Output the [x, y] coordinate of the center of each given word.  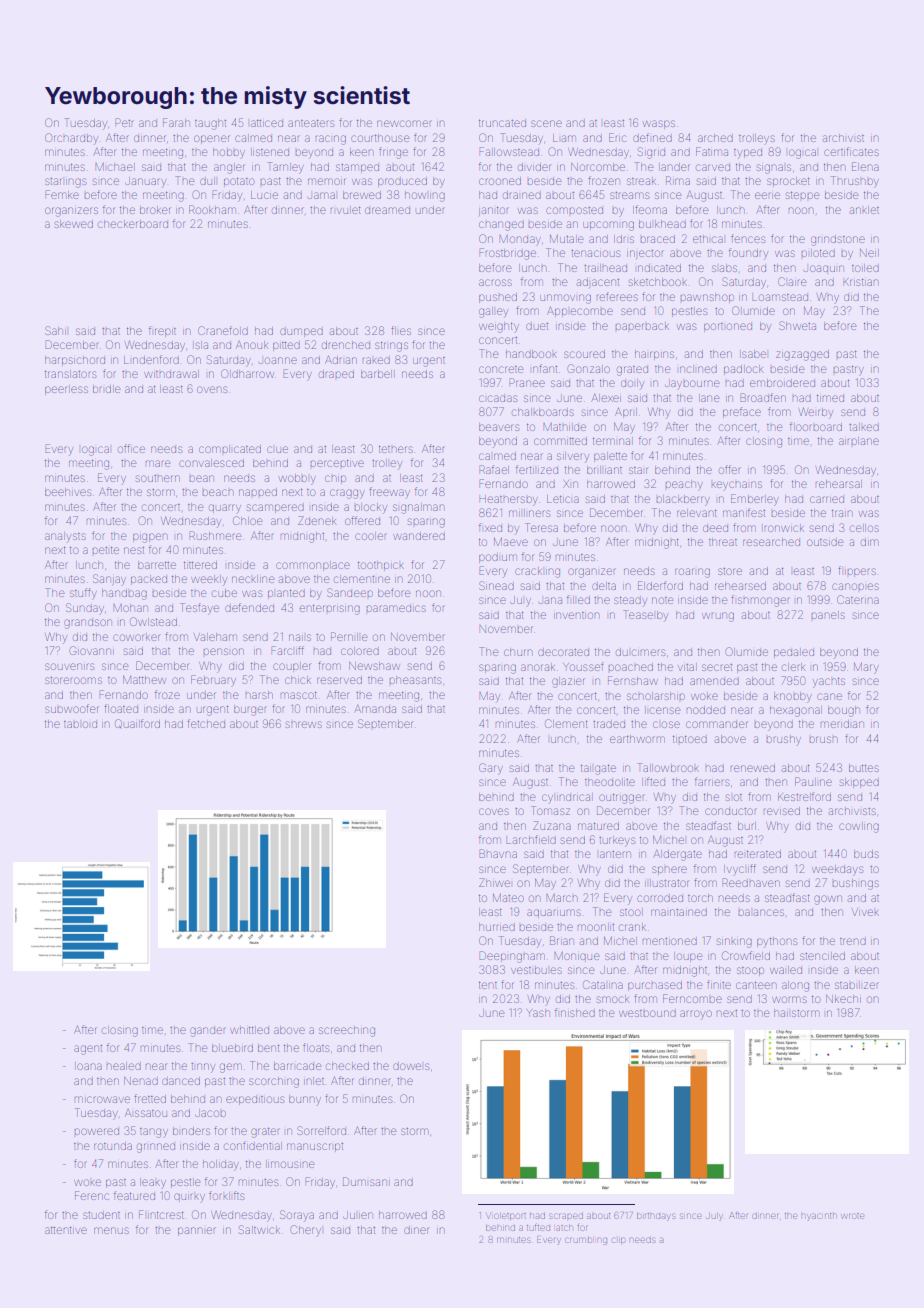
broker [155, 210]
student [101, 1215]
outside [825, 542]
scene [546, 123]
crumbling [586, 1241]
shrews [304, 724]
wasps [659, 124]
